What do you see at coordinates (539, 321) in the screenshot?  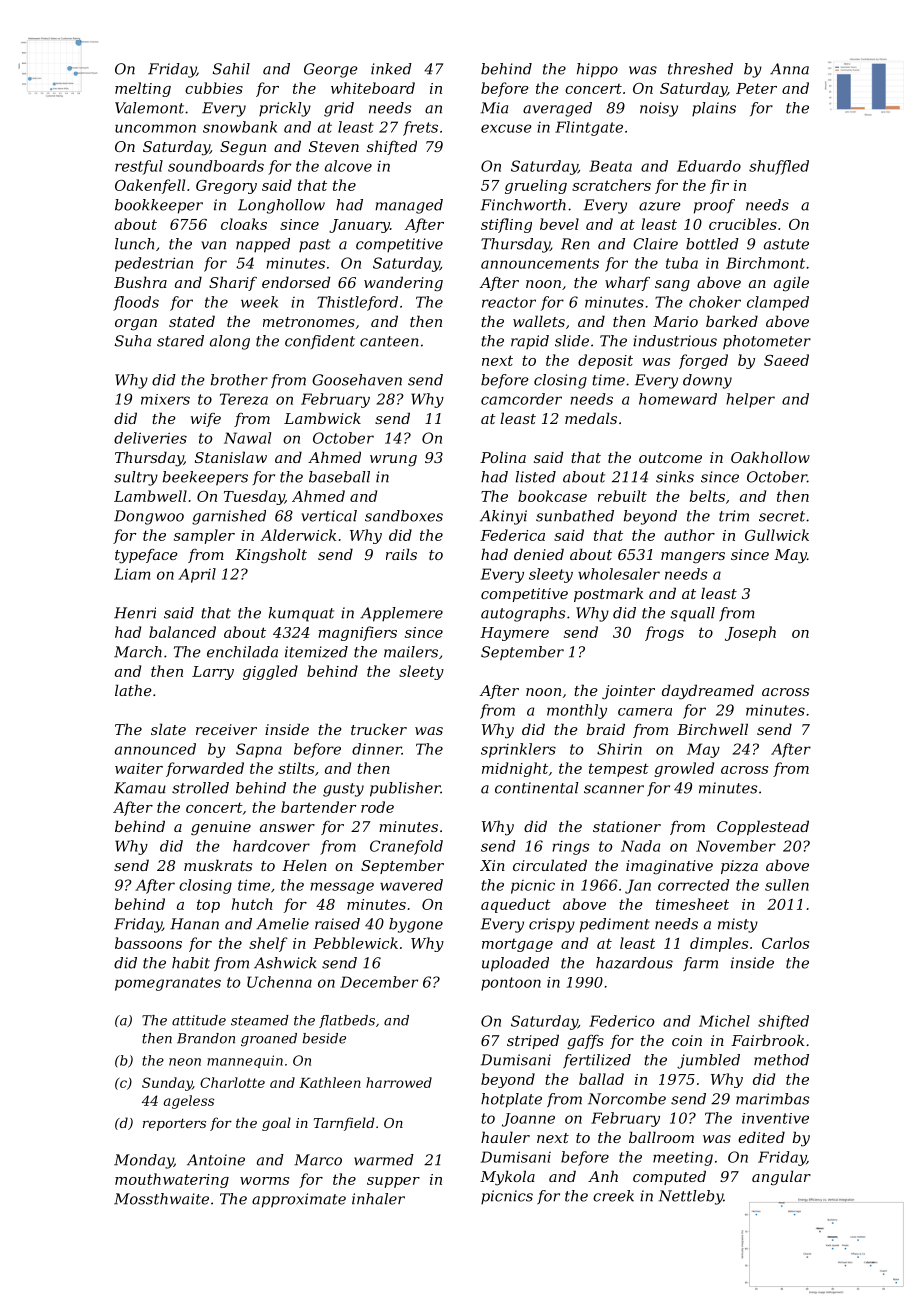 I see `wallets` at bounding box center [539, 321].
